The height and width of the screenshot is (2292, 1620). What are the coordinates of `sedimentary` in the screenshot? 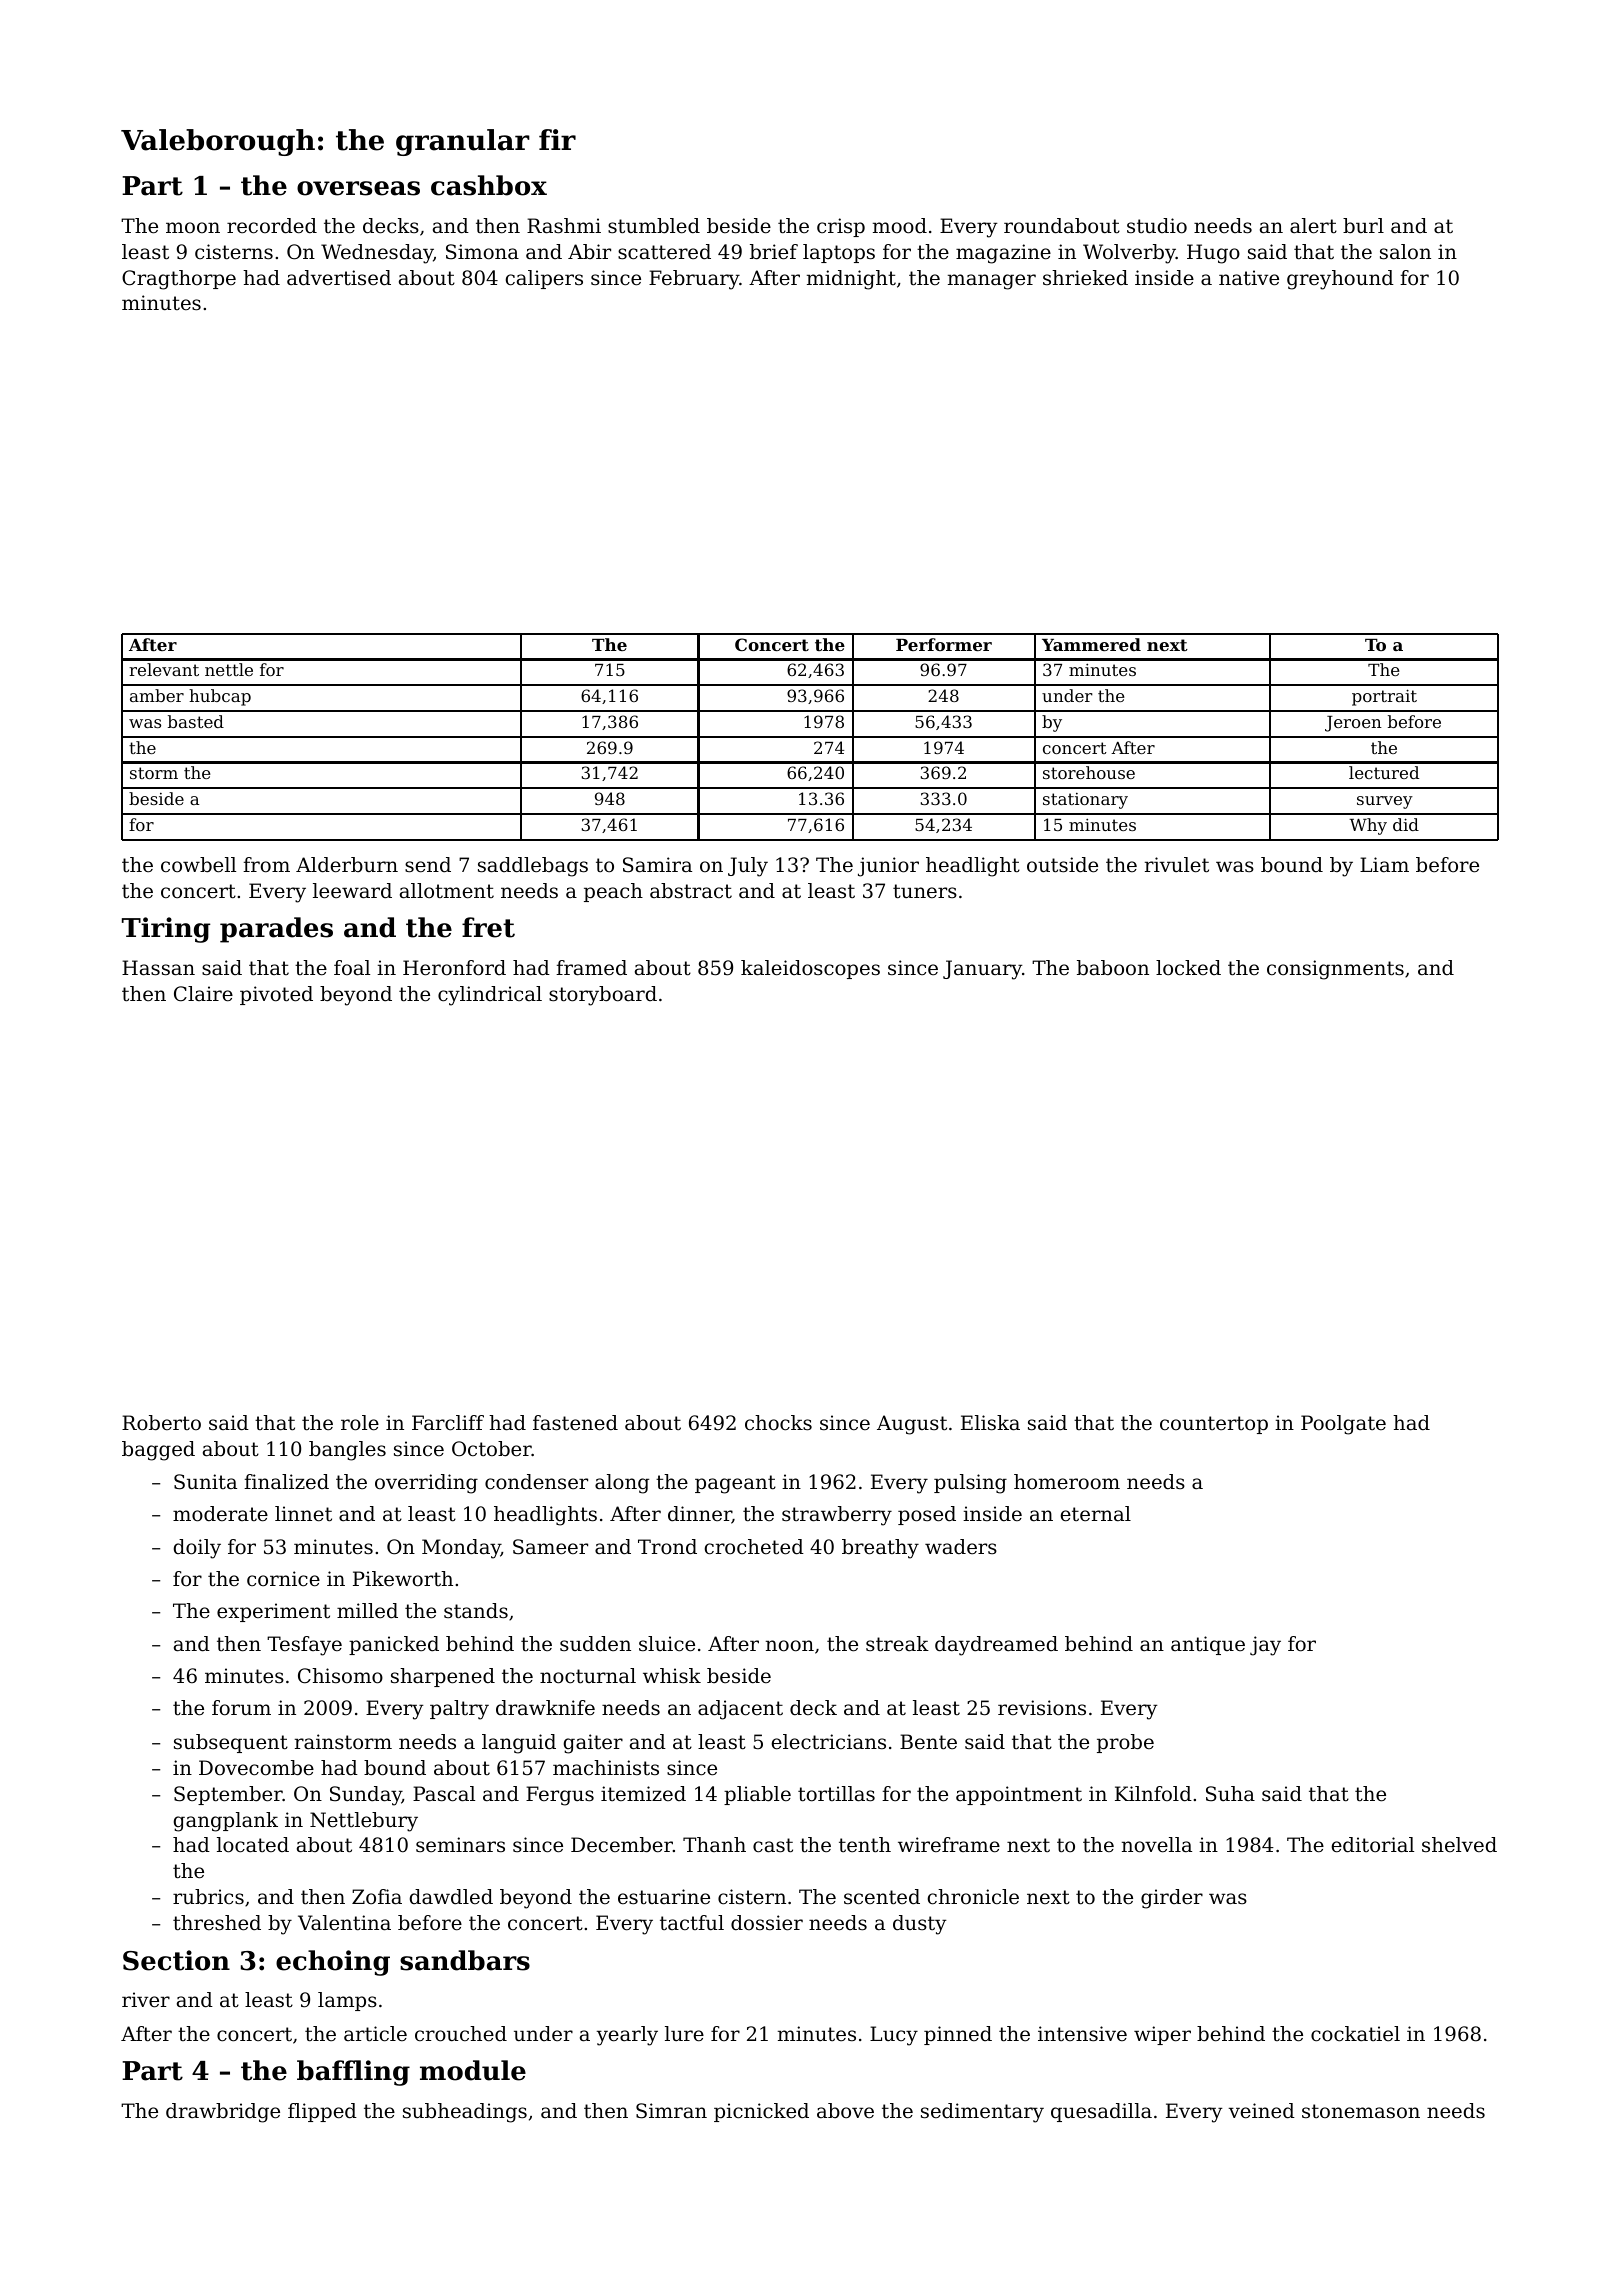 It's located at (982, 2113).
